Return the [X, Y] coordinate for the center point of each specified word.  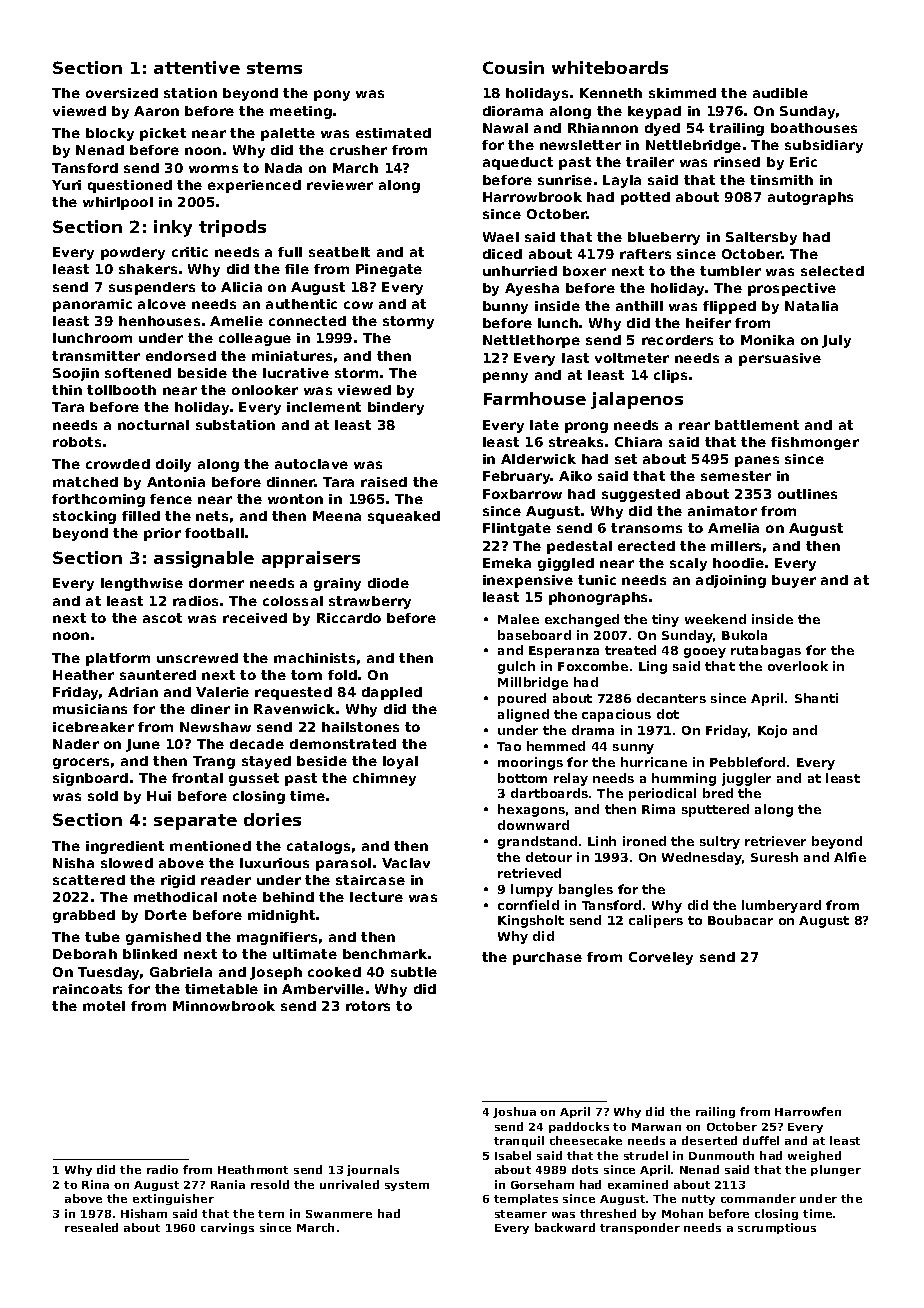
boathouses [814, 128]
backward [565, 1227]
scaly [688, 564]
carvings [227, 1228]
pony [332, 95]
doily [173, 465]
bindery [396, 408]
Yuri [66, 185]
